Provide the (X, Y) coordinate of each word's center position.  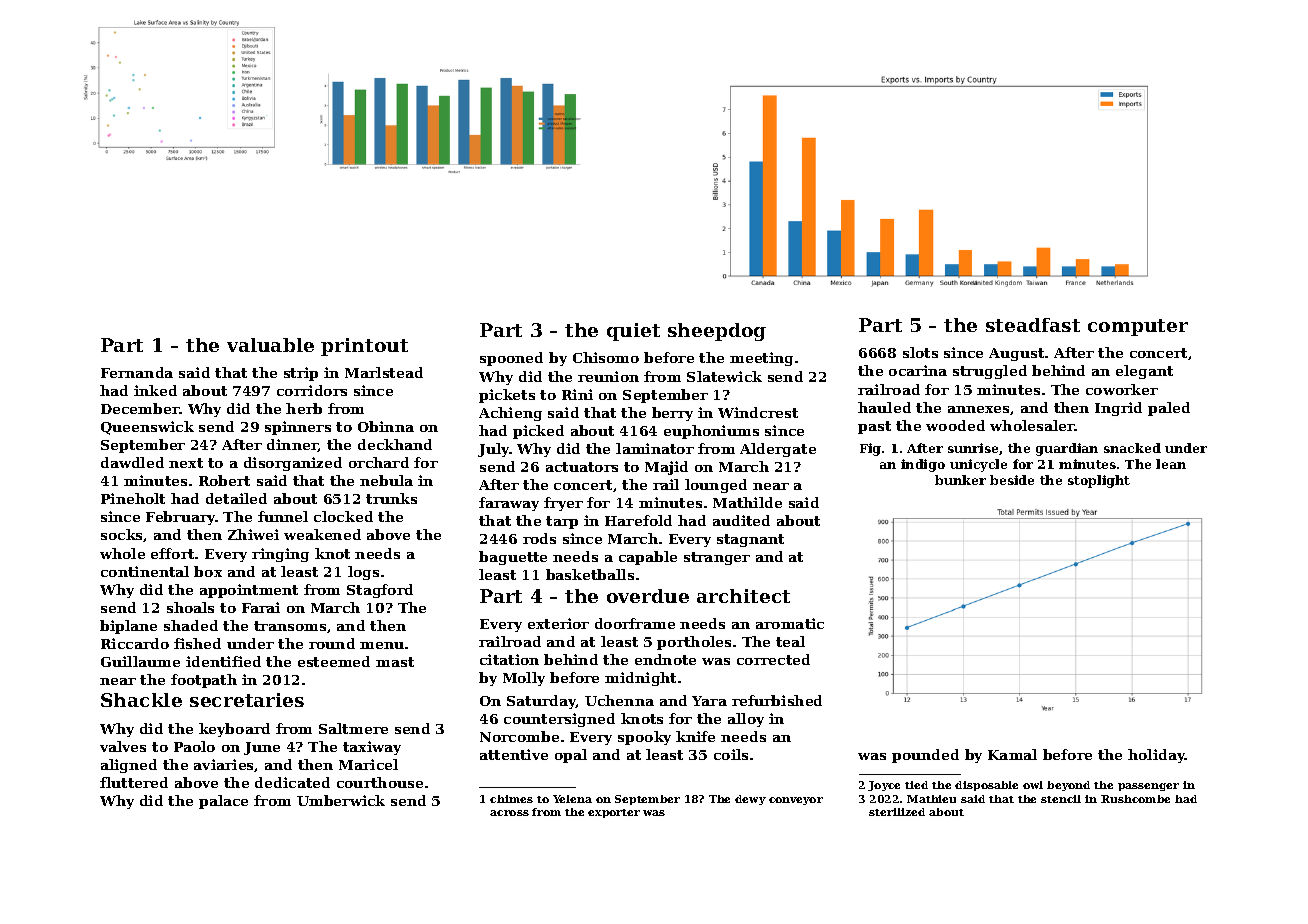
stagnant (750, 540)
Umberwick (341, 800)
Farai (261, 607)
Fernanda (137, 372)
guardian (1067, 449)
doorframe (635, 623)
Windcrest (758, 412)
